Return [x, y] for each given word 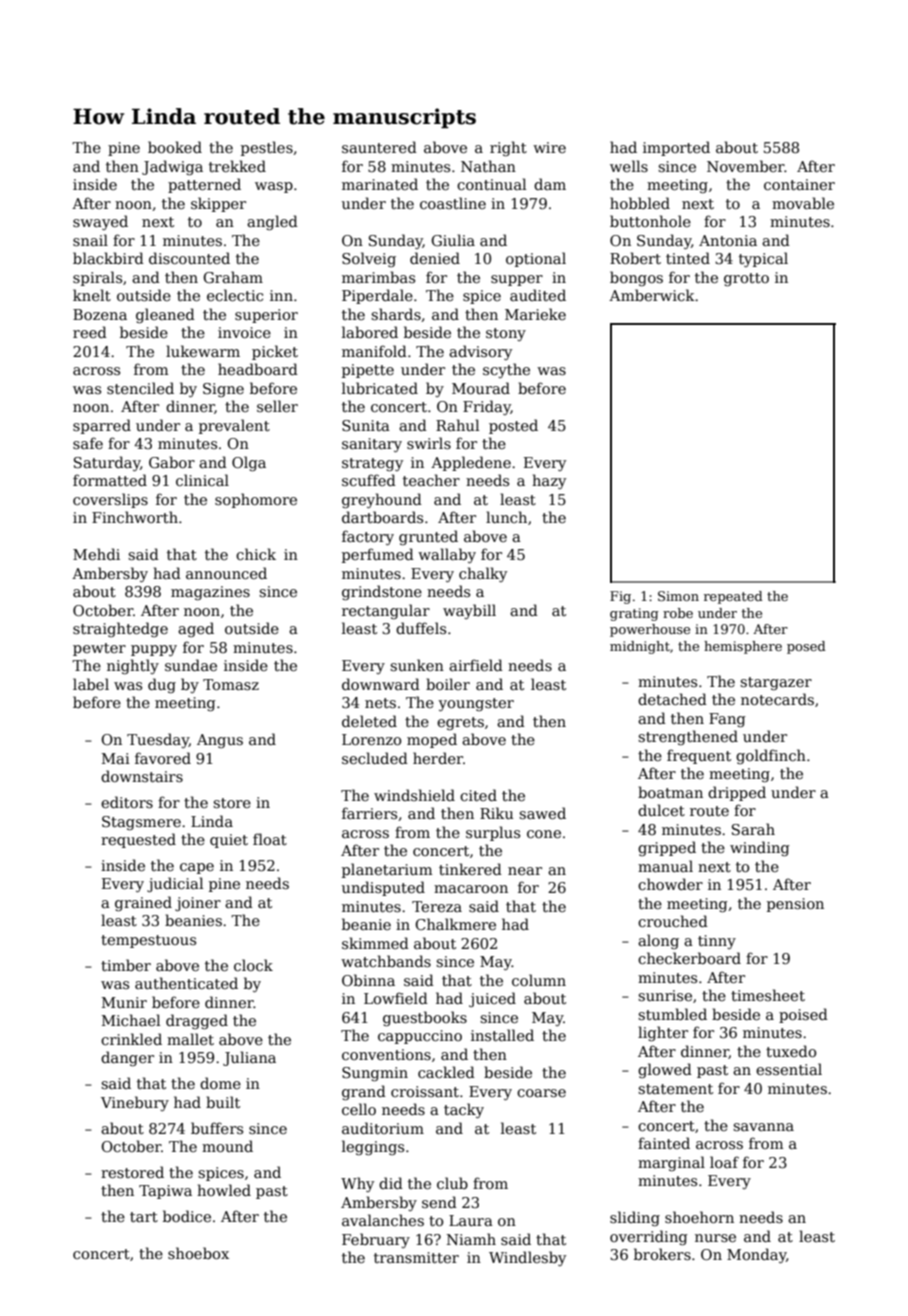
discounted [189, 258]
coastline [453, 203]
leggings [373, 1147]
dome [220, 1083]
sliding [635, 1218]
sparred [102, 426]
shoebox [198, 1253]
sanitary [372, 445]
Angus [220, 741]
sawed [542, 813]
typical [763, 259]
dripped [737, 793]
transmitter [416, 1257]
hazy [549, 481]
